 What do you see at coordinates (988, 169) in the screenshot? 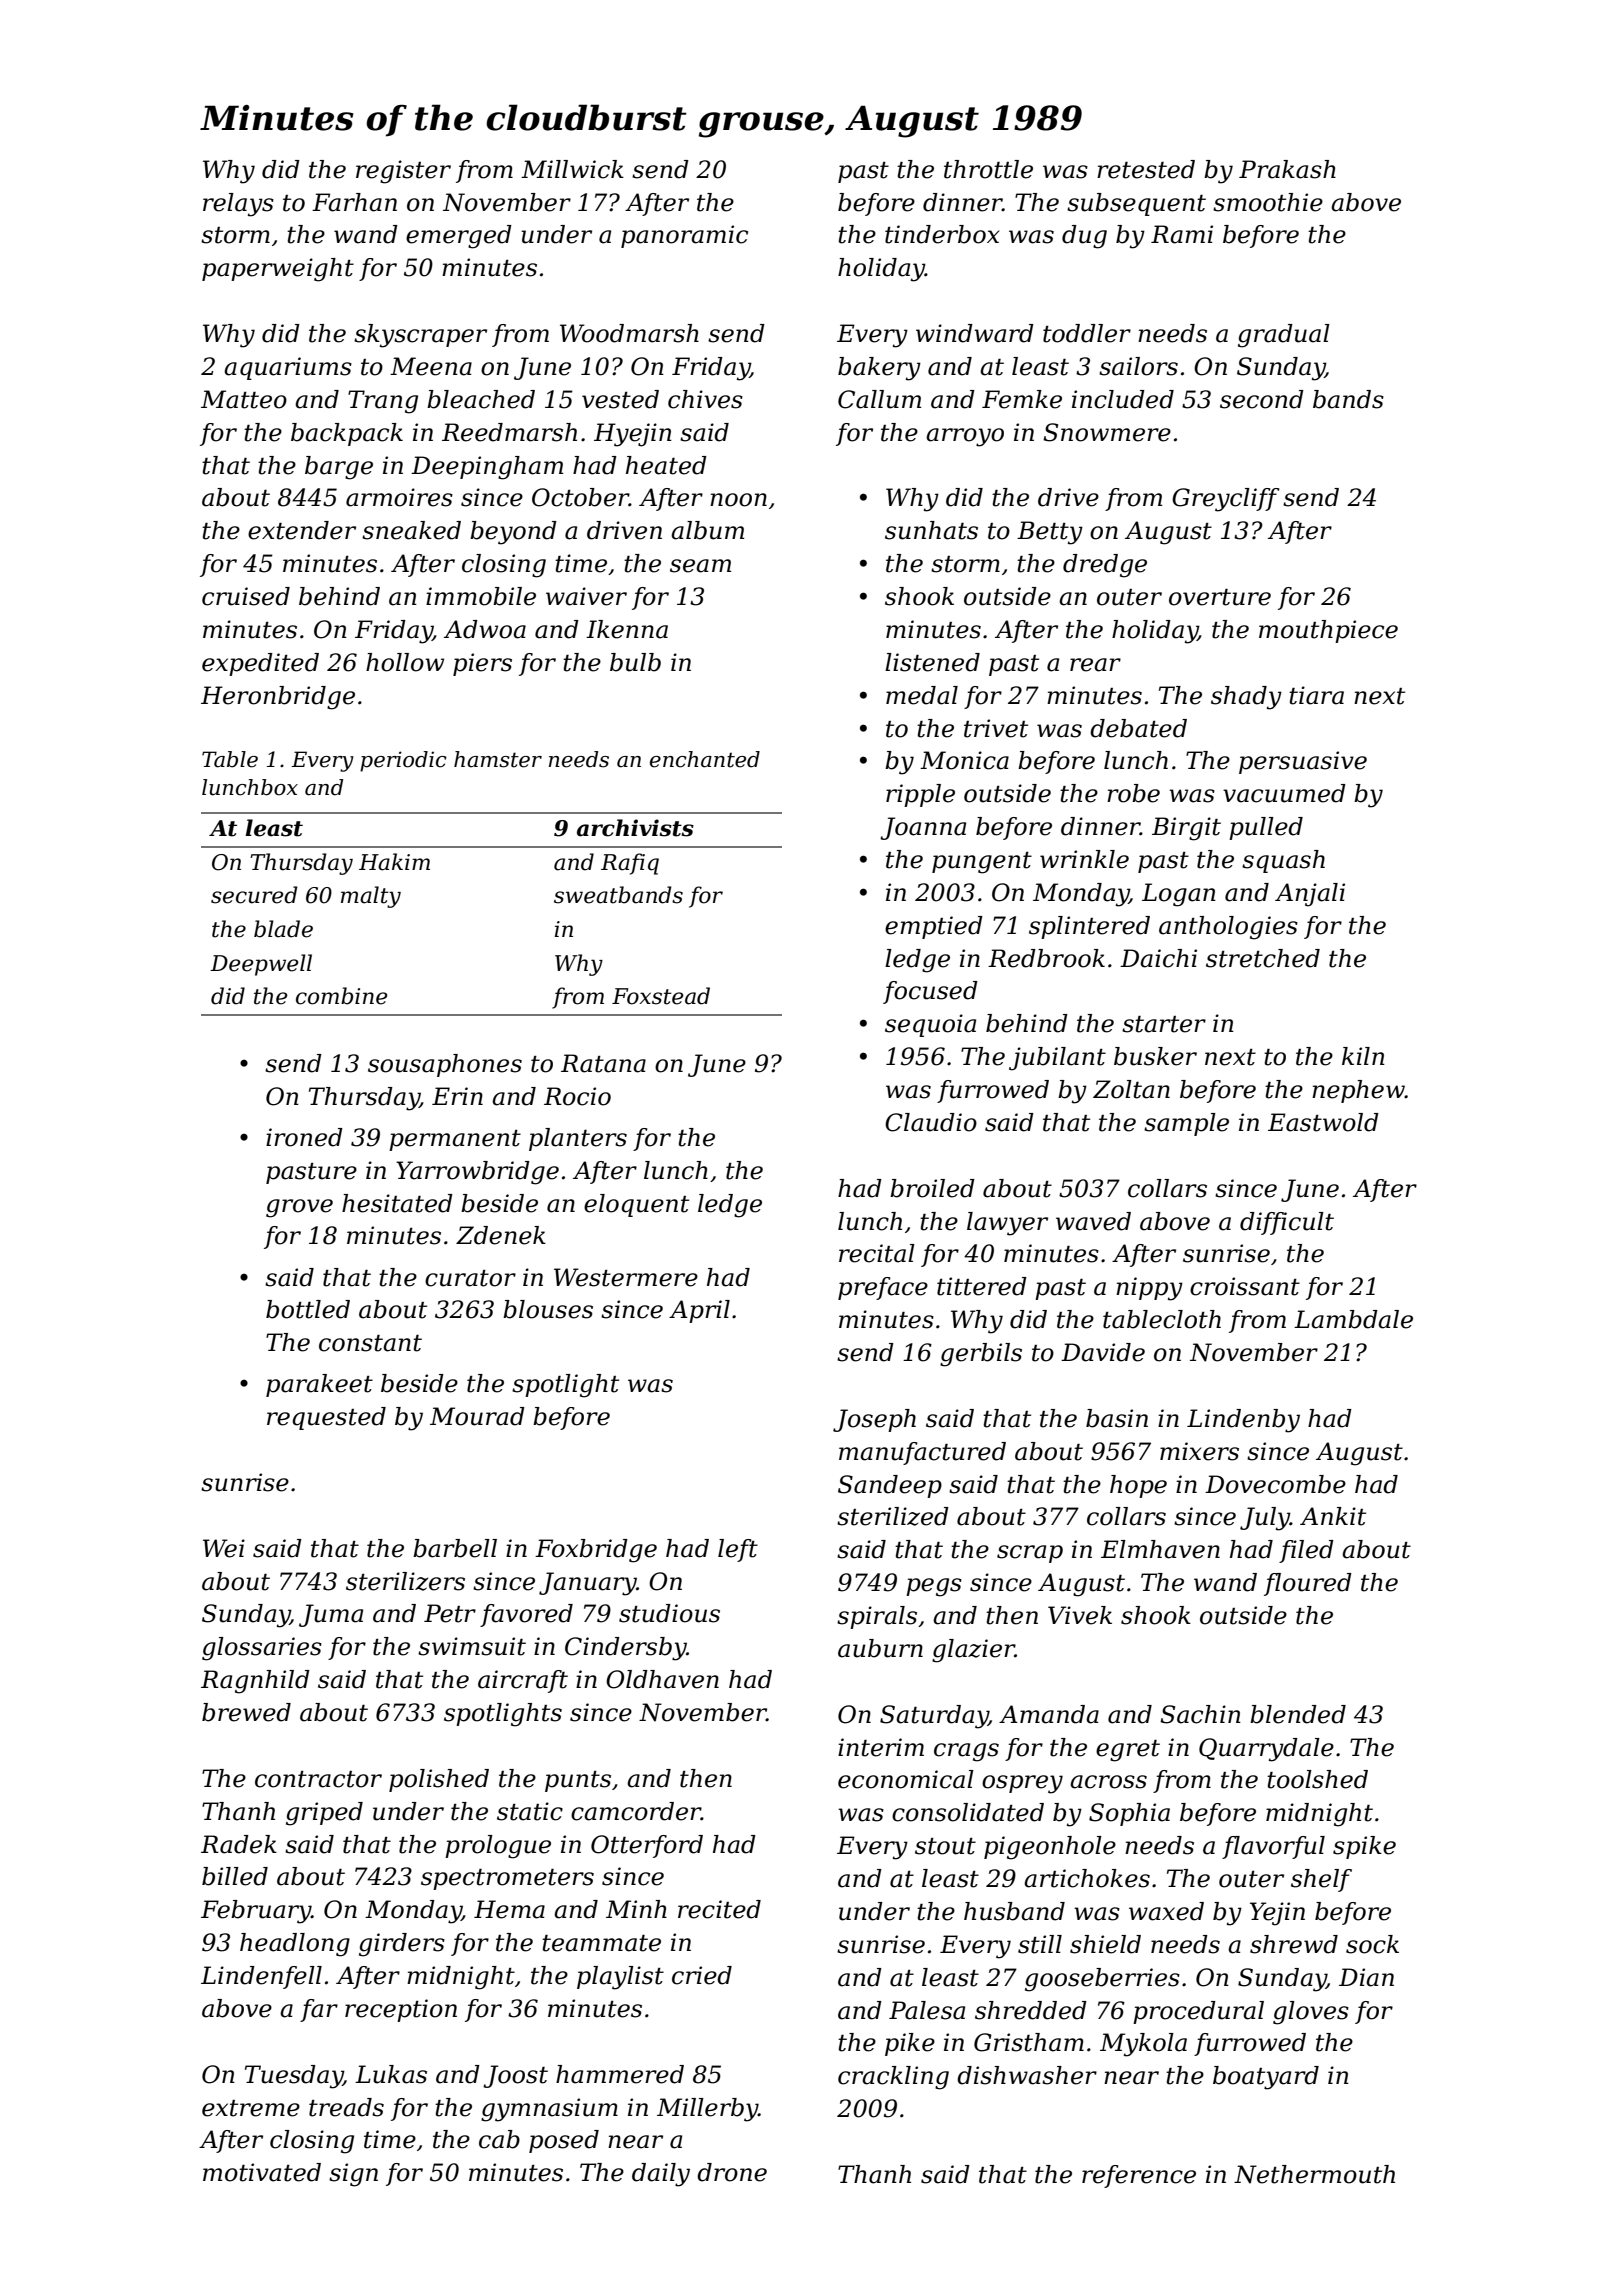
I see `throttle` at bounding box center [988, 169].
